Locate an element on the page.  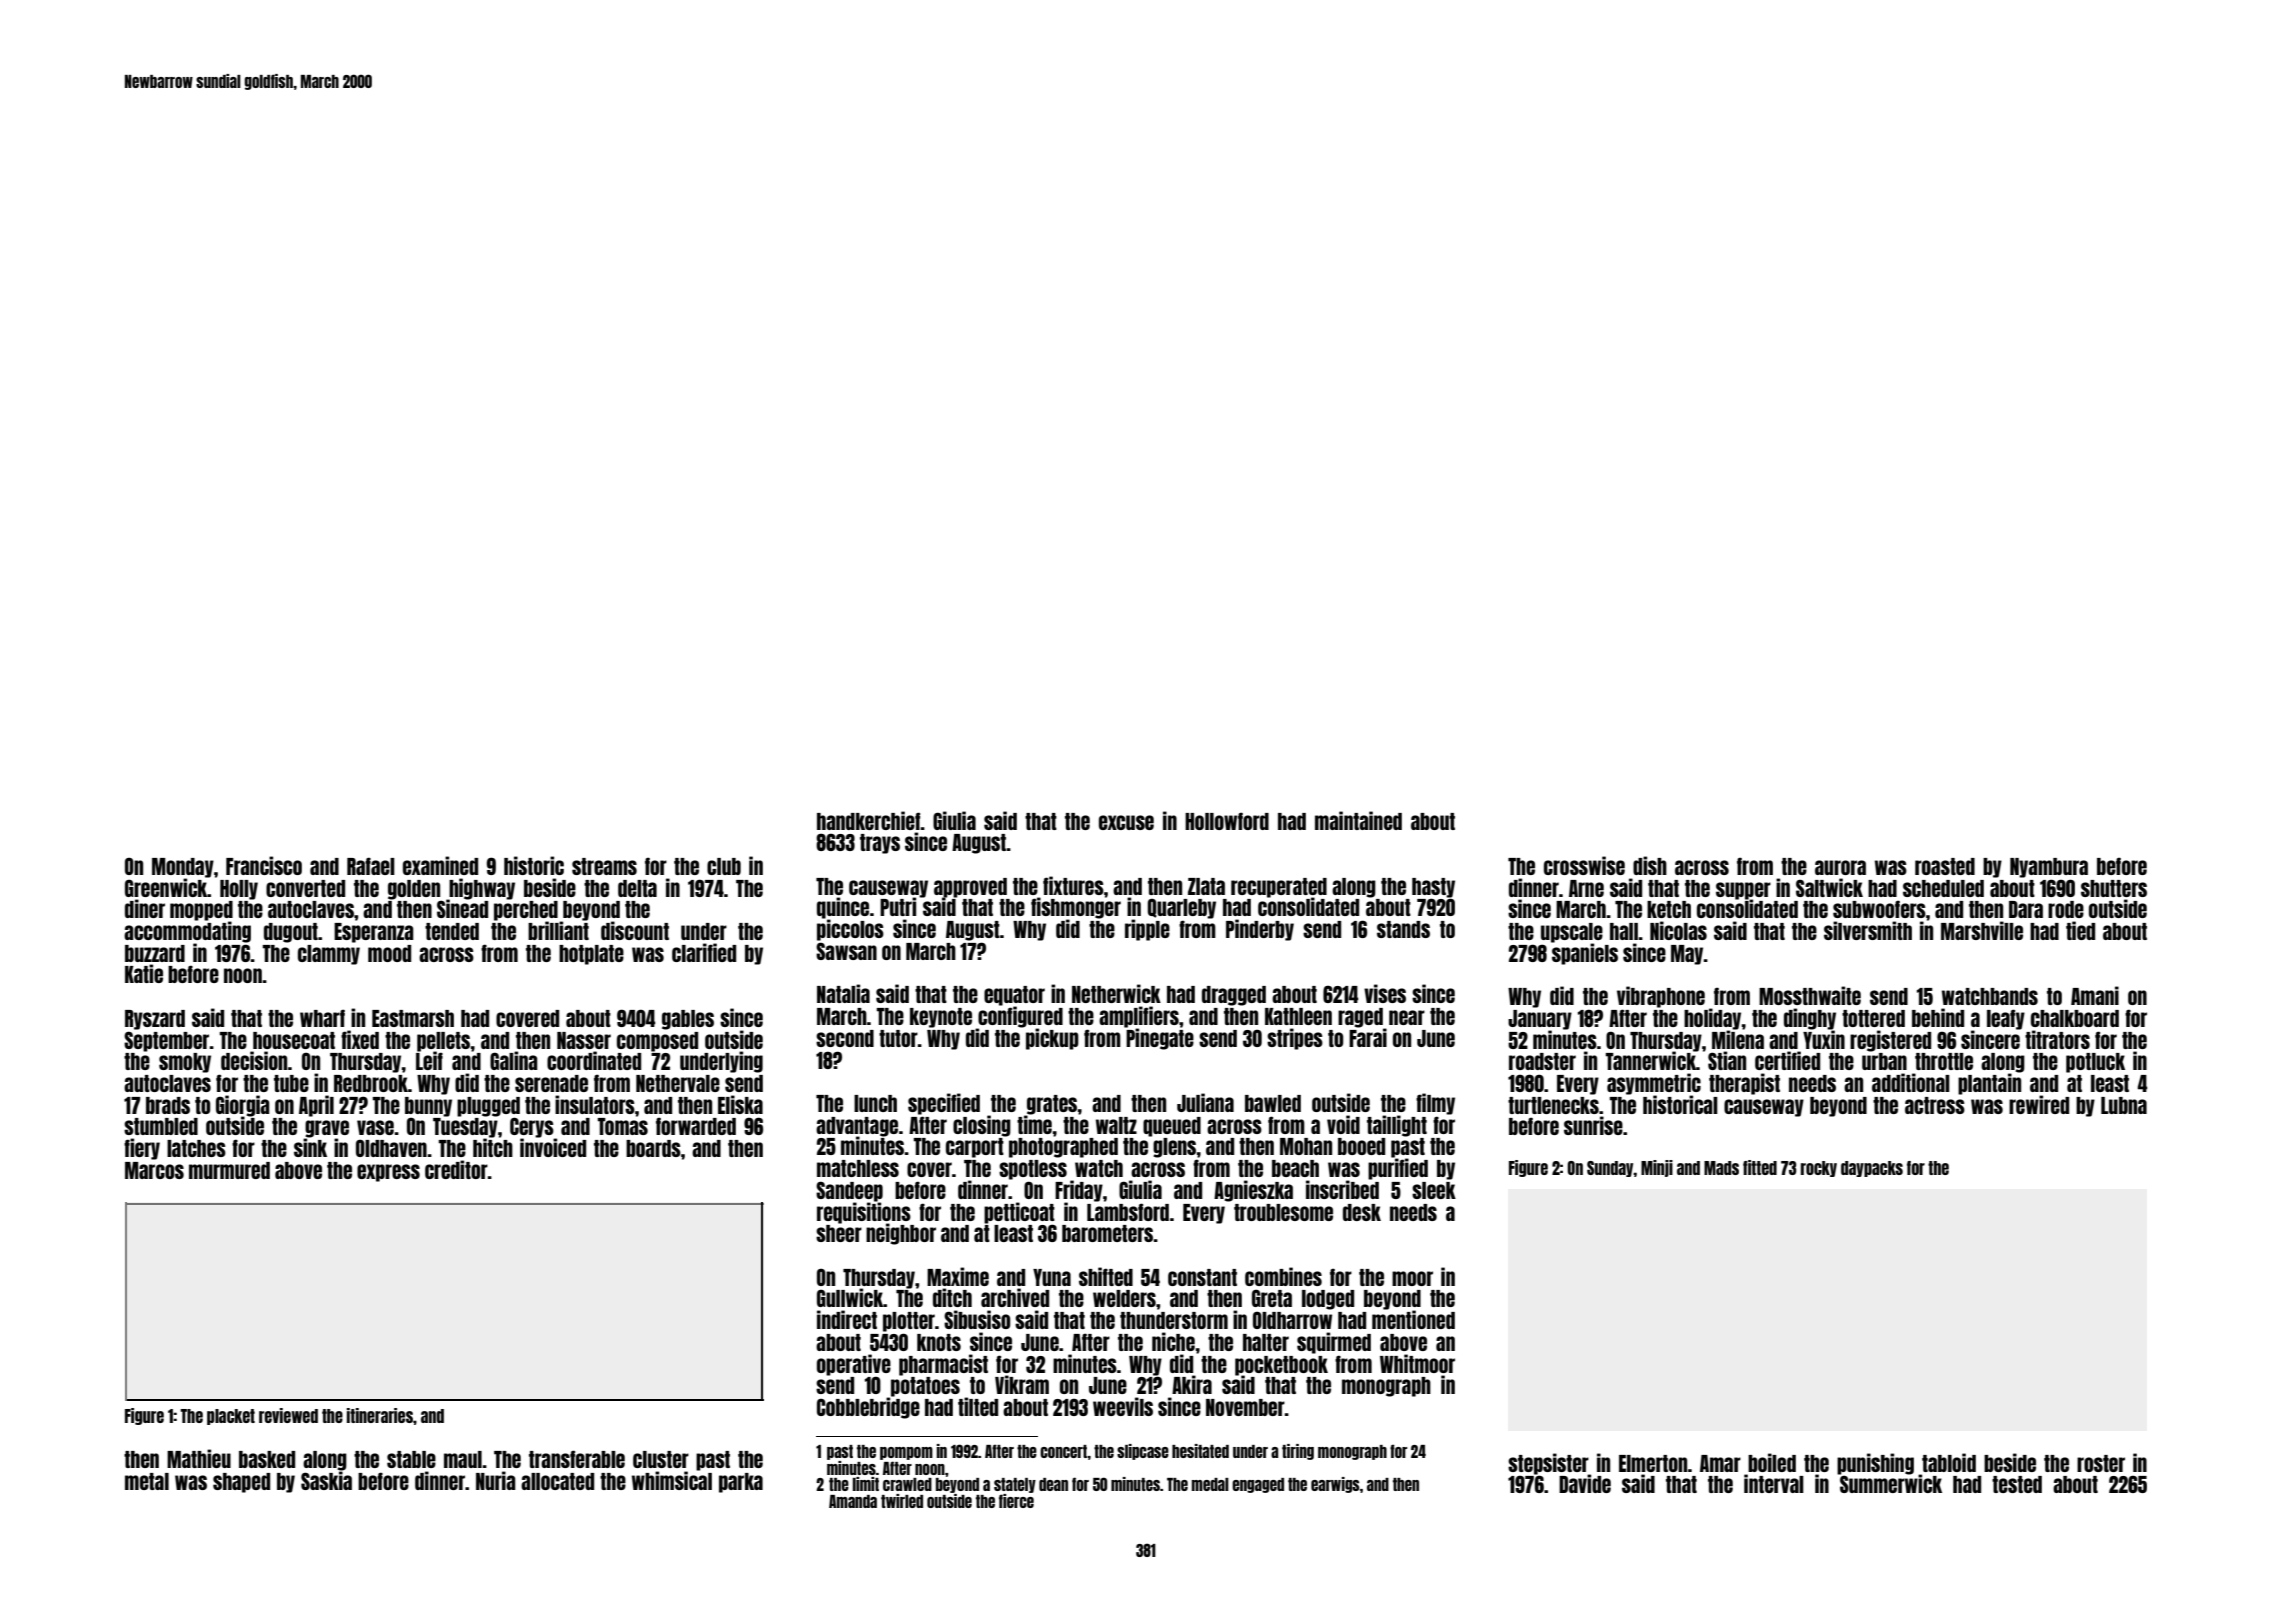
sheer is located at coordinates (839, 1233).
